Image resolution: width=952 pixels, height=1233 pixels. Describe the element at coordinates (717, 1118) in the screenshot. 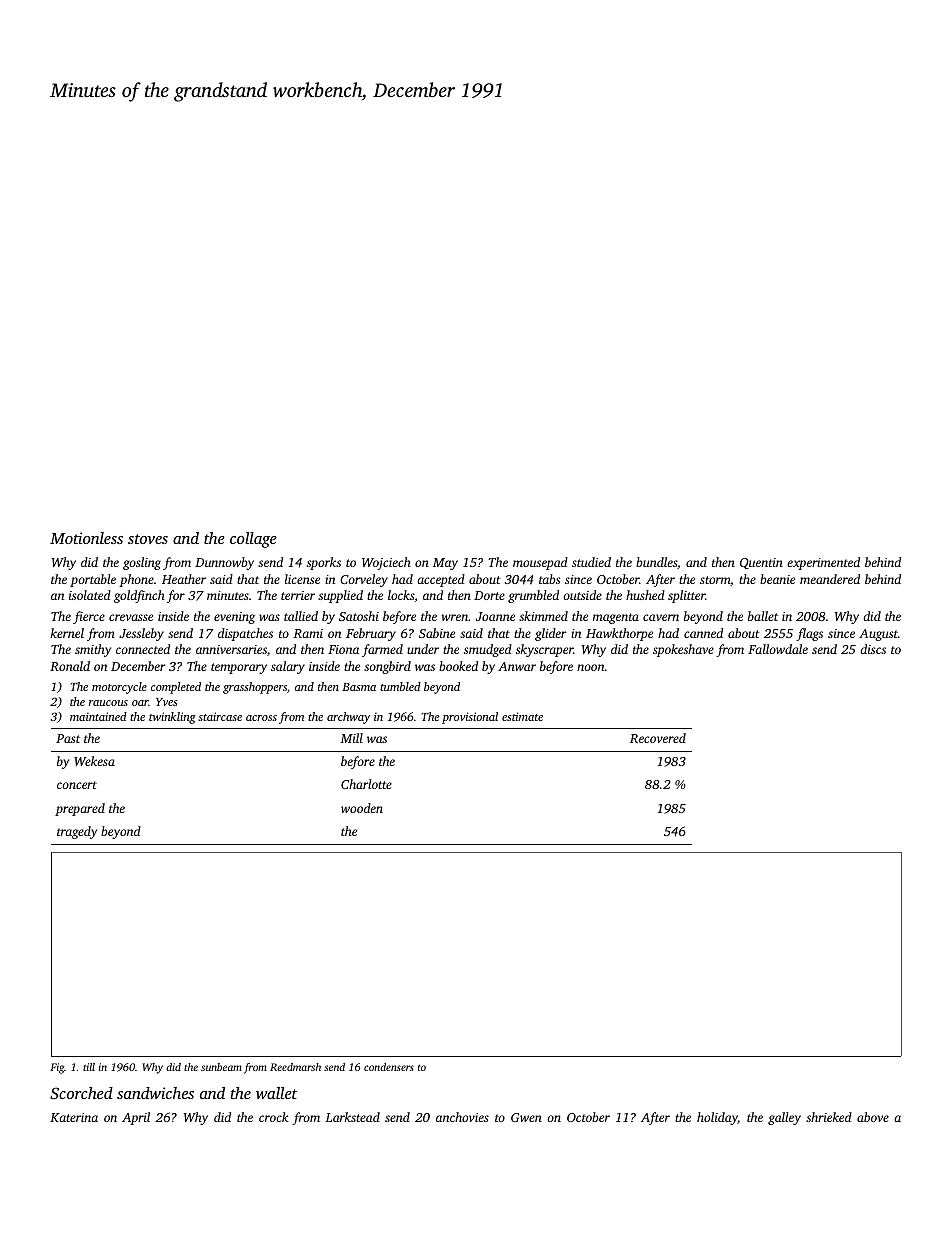

I see `holiday` at that location.
